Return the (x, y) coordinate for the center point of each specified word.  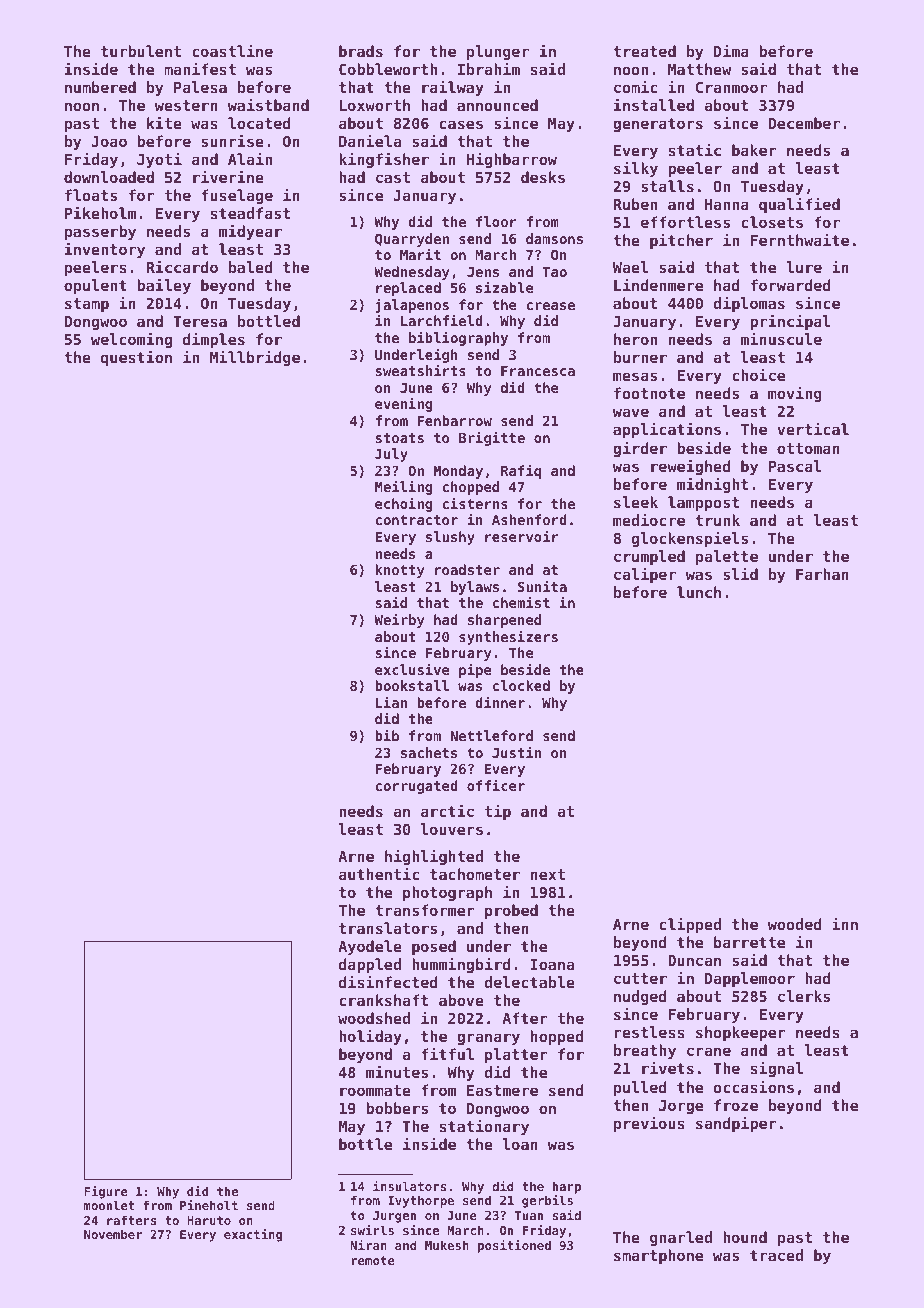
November (113, 1234)
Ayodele (370, 947)
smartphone (658, 1256)
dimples (214, 340)
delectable (529, 982)
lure (804, 267)
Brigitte (492, 438)
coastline (232, 50)
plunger (498, 52)
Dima (731, 50)
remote (373, 1260)
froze (736, 1105)
